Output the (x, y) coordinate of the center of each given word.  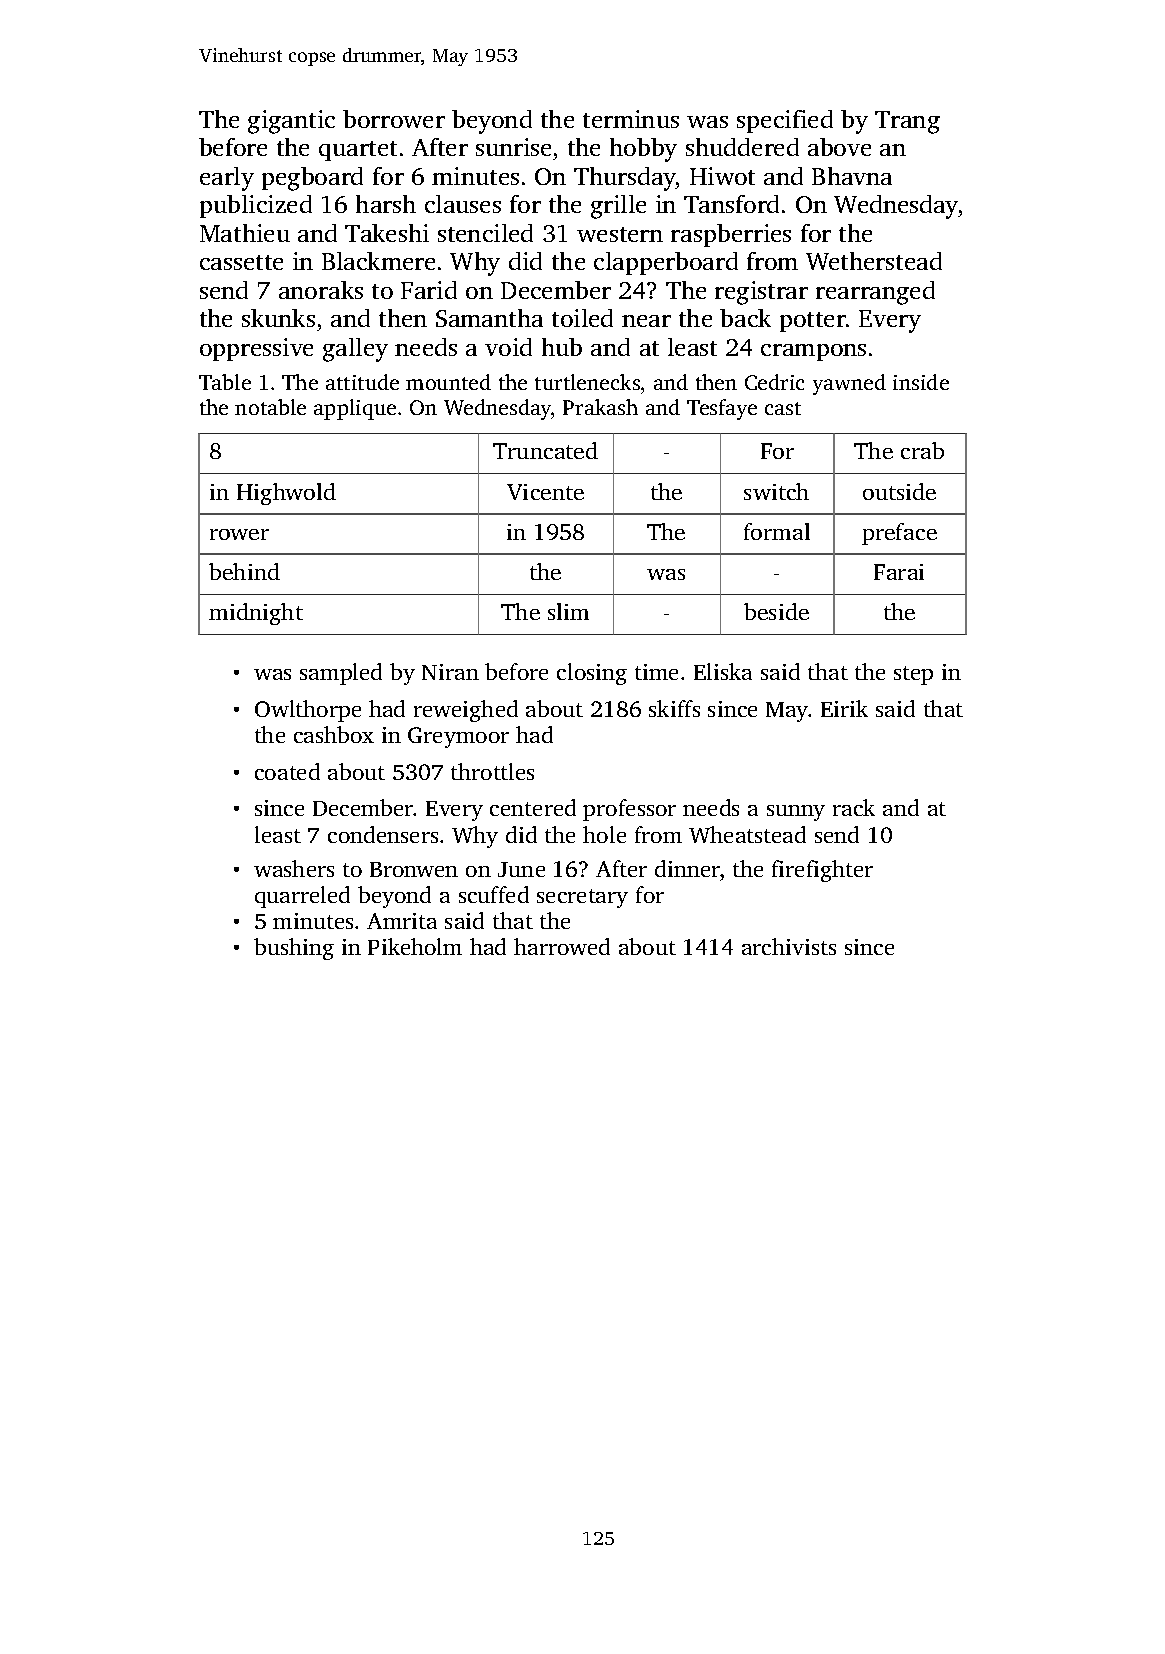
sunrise (513, 147)
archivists (789, 946)
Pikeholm (415, 946)
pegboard (312, 179)
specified (785, 121)
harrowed (562, 946)
